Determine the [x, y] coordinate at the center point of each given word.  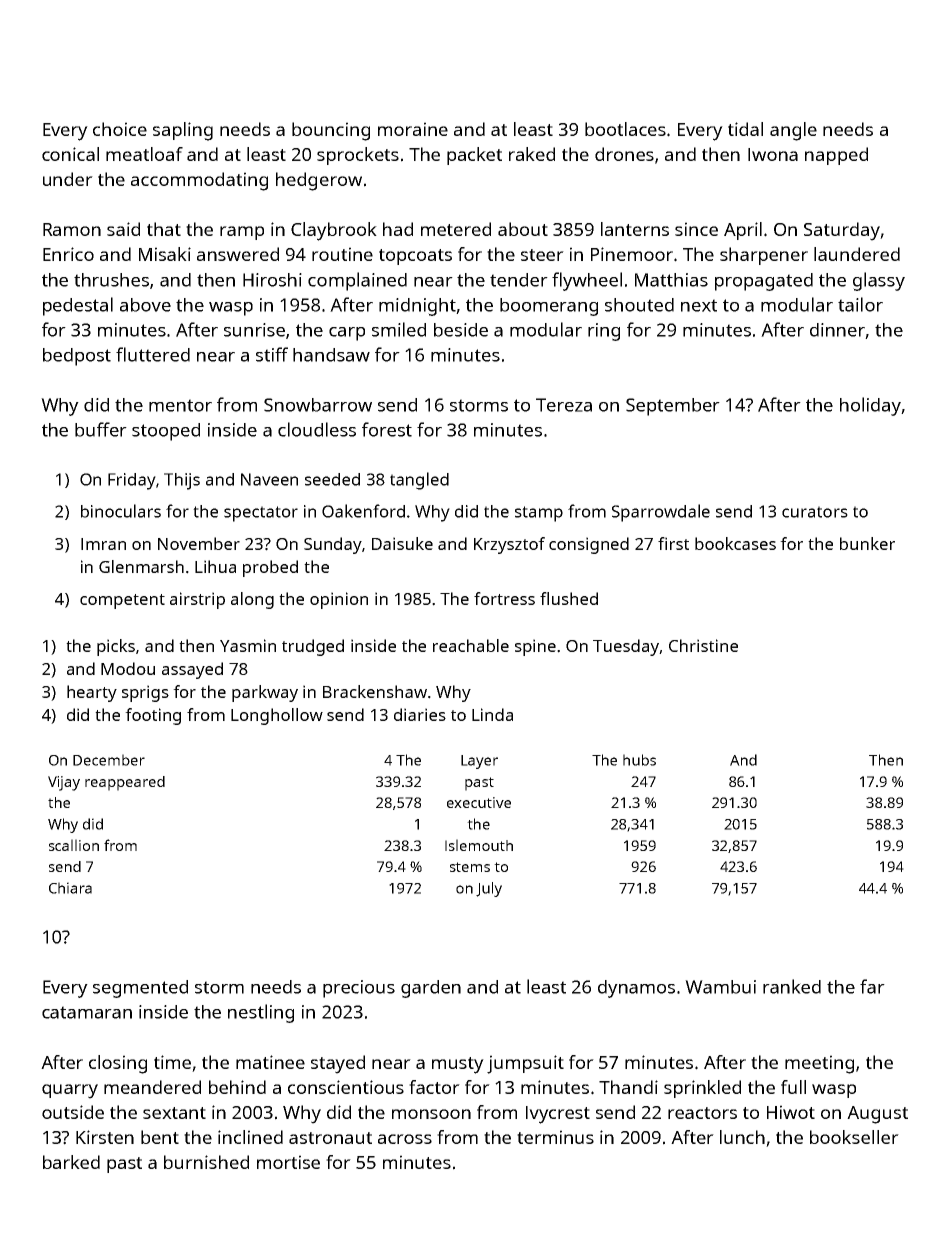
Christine [703, 645]
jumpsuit [525, 1064]
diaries [420, 714]
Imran [103, 544]
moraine [413, 129]
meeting [819, 1064]
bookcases [735, 543]
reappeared [125, 783]
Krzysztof [509, 545]
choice [120, 129]
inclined [250, 1137]
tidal [745, 129]
